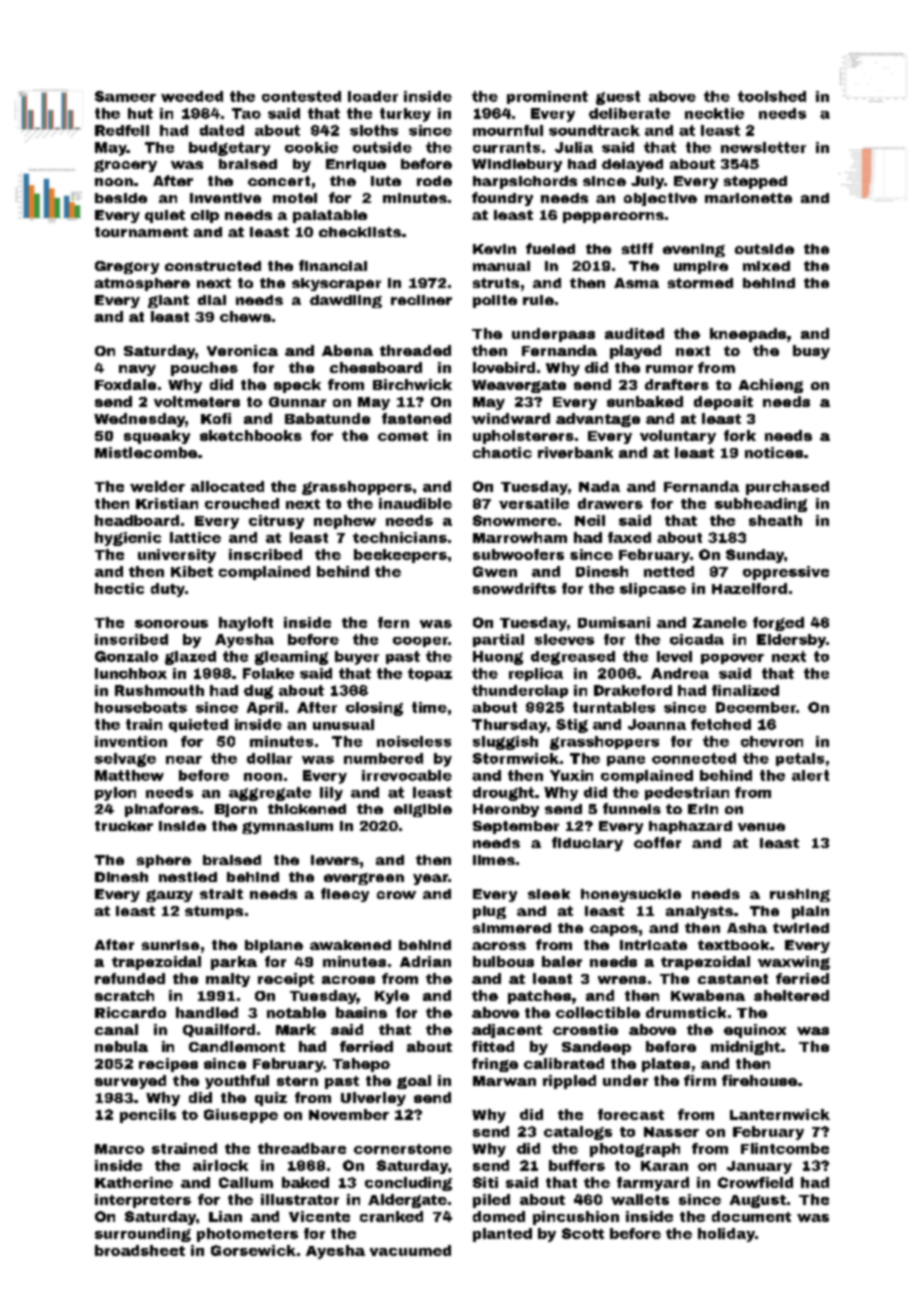 The width and height of the screenshot is (924, 1308). I want to click on rode, so click(434, 181).
